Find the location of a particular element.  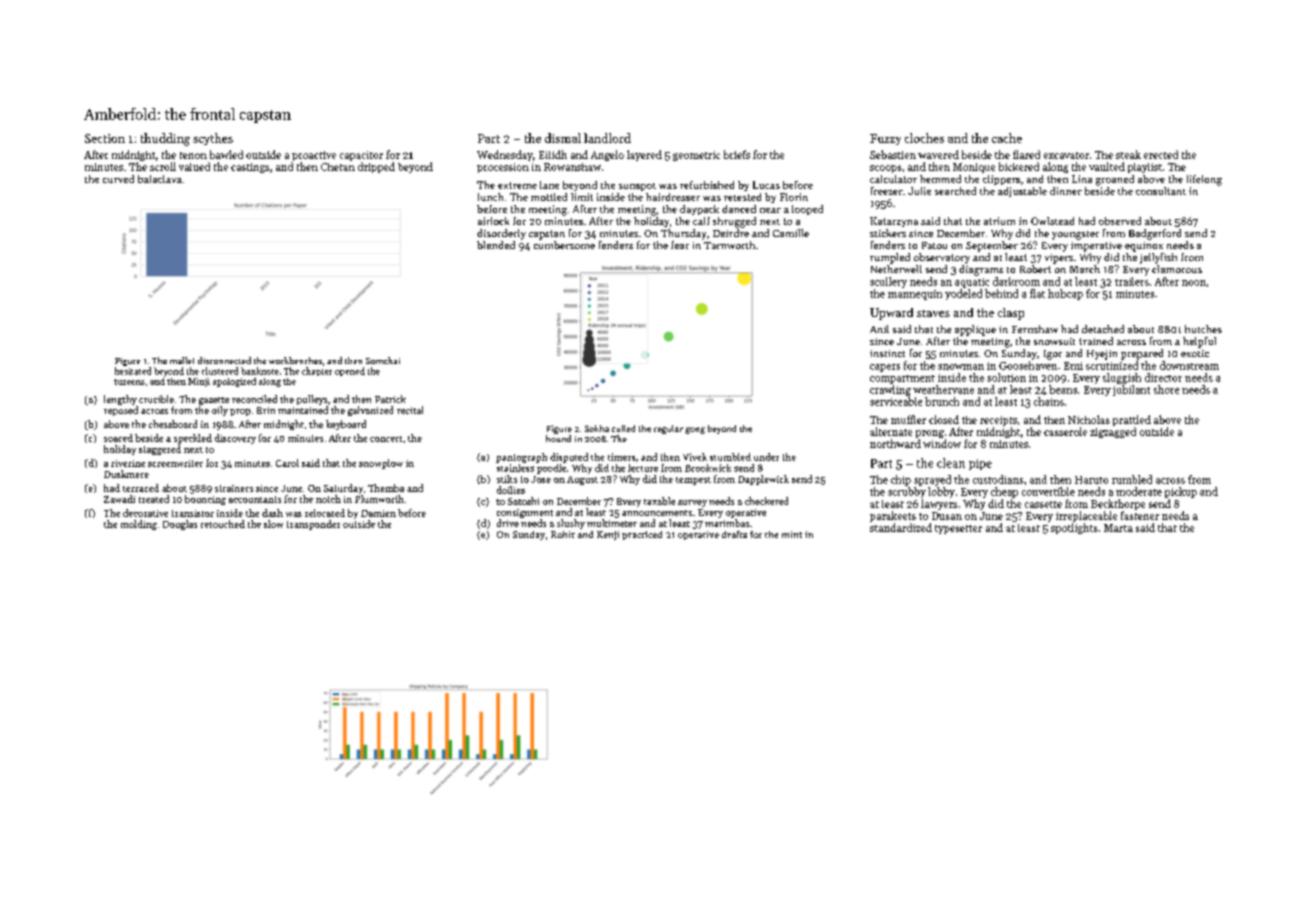

scythes is located at coordinates (213, 139).
